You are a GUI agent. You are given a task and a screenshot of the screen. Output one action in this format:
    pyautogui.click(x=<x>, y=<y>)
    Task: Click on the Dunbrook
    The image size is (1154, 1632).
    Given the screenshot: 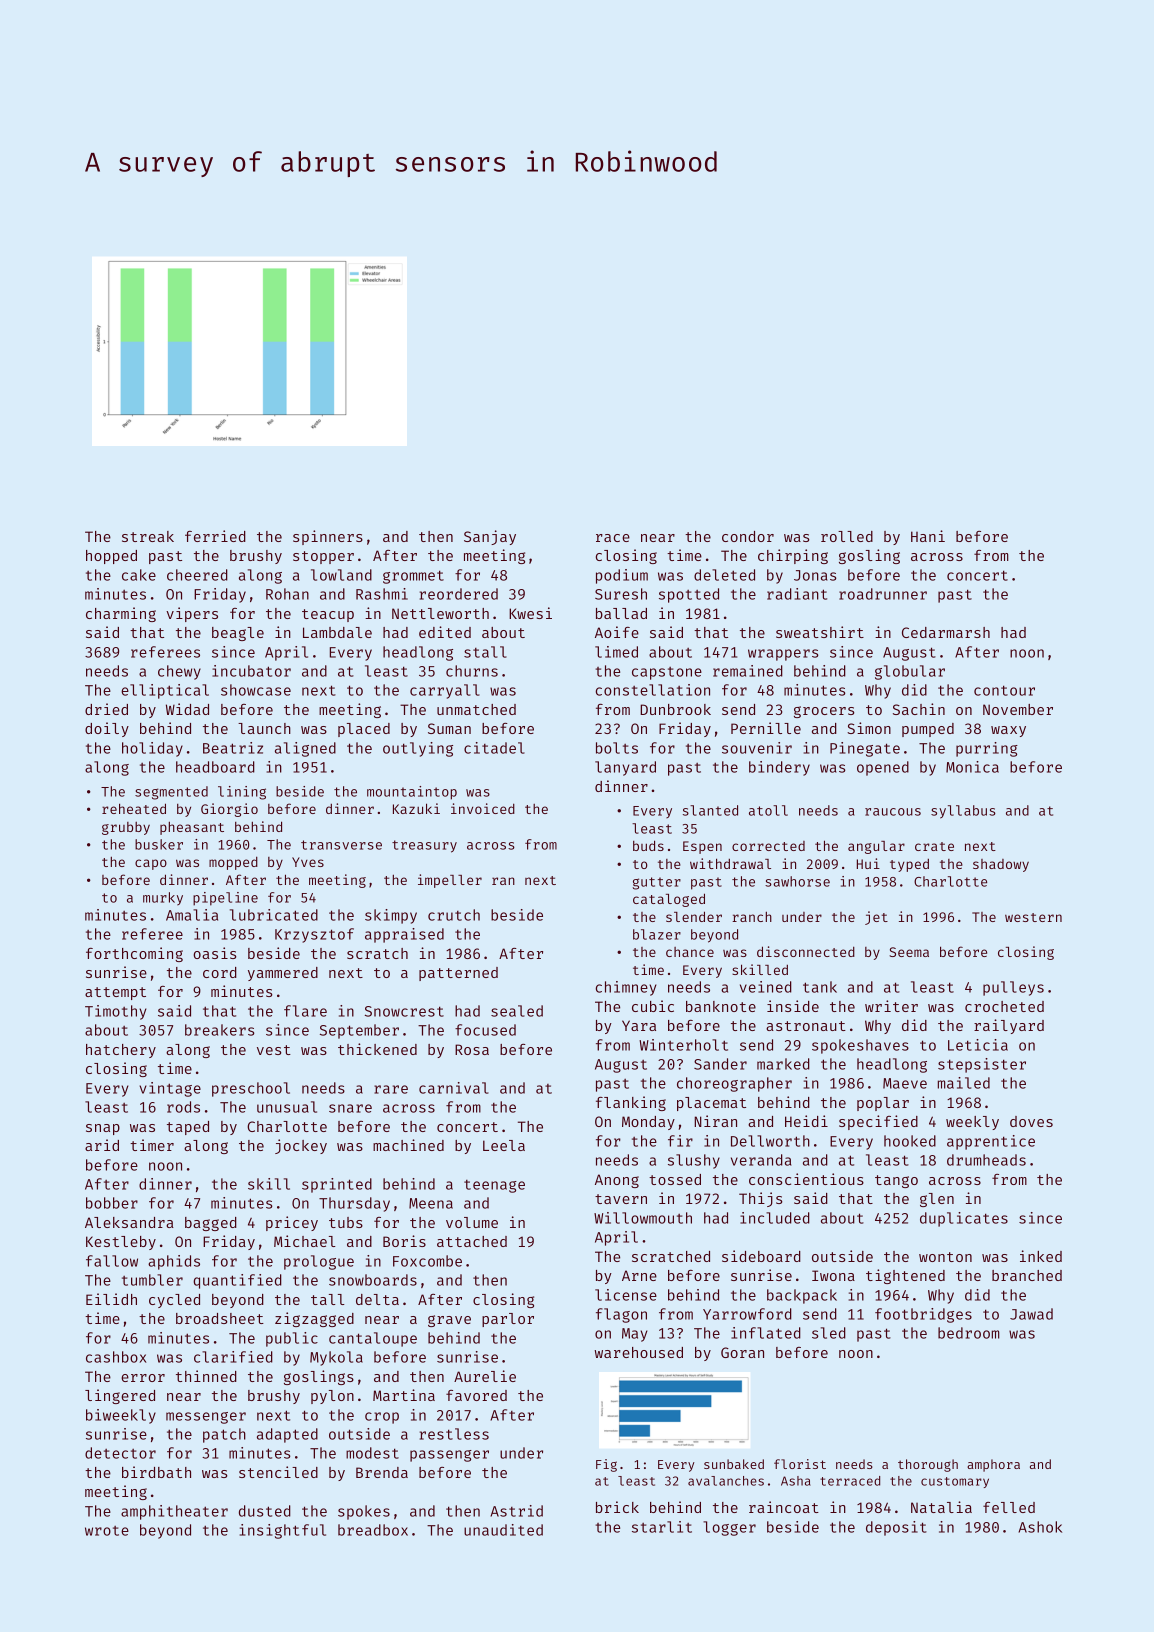 What is the action you would take?
    pyautogui.click(x=675, y=709)
